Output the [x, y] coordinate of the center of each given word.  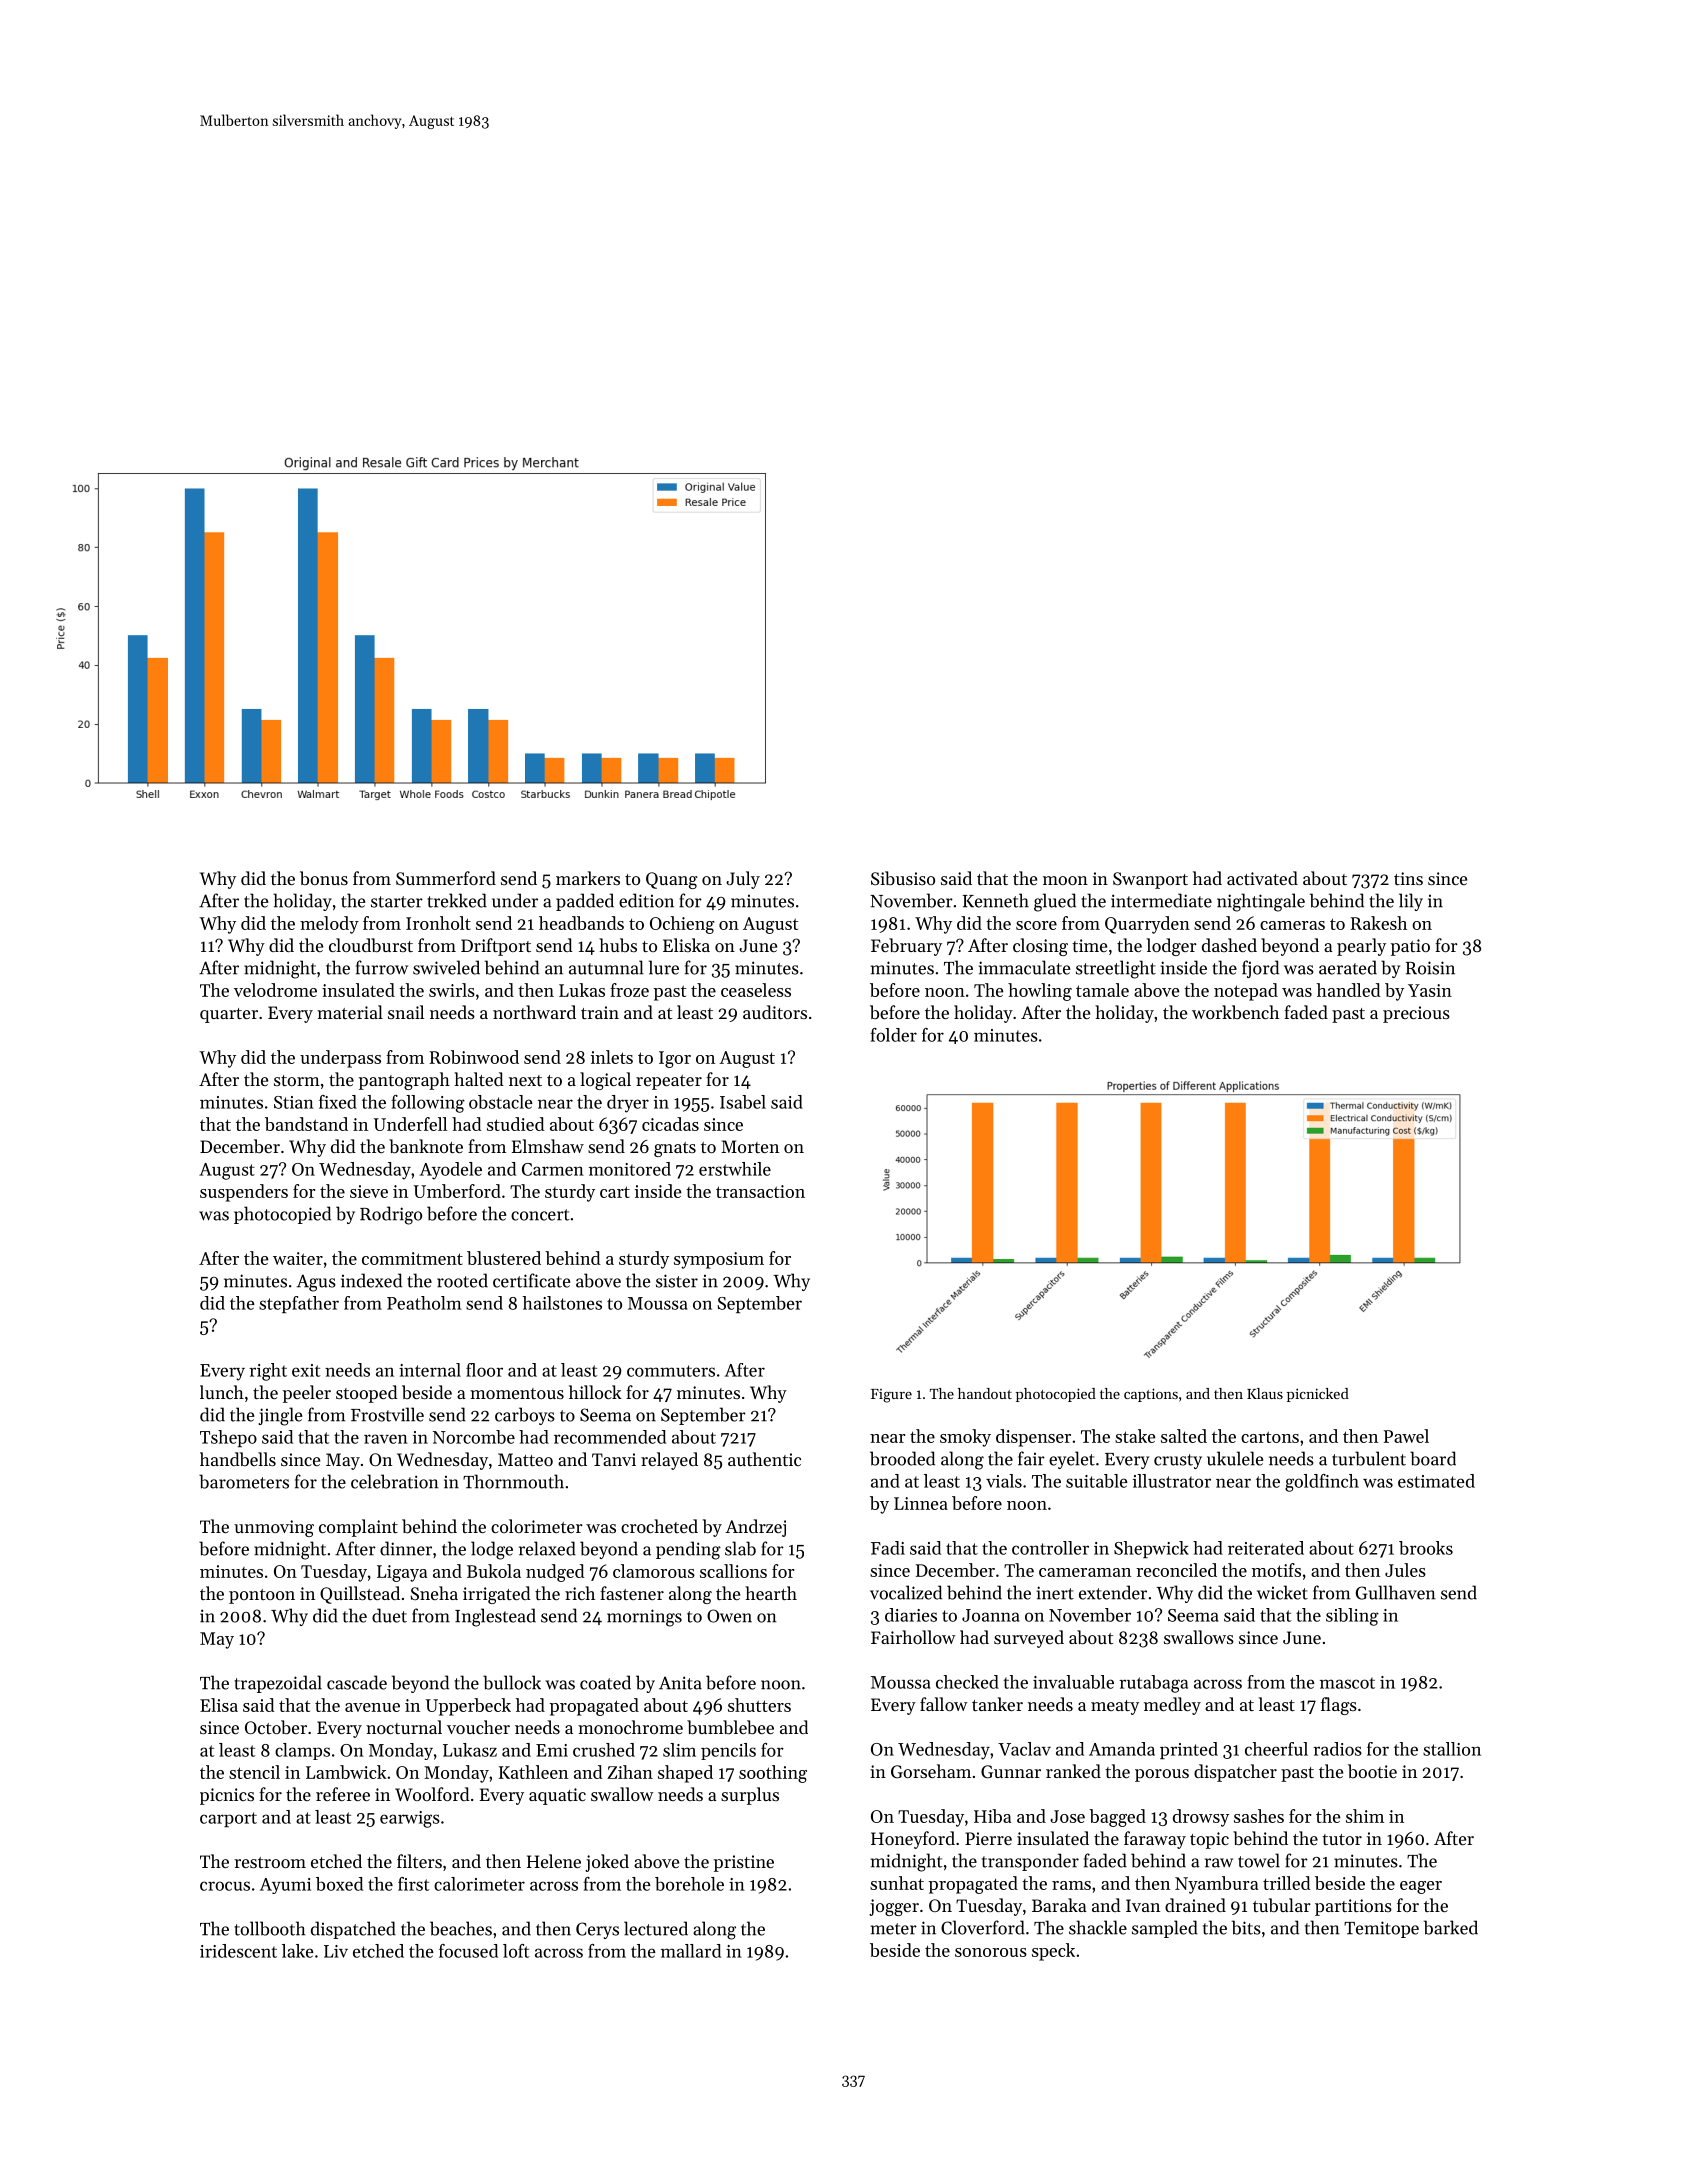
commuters [671, 1371]
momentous [517, 1393]
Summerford [446, 878]
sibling [1352, 1617]
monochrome [630, 1727]
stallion [1452, 1749]
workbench [1235, 1012]
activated [1262, 878]
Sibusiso [903, 878]
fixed [338, 1102]
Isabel [743, 1102]
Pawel [1406, 1436]
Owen [729, 1616]
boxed [339, 1884]
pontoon [262, 1596]
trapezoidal [278, 1684]
